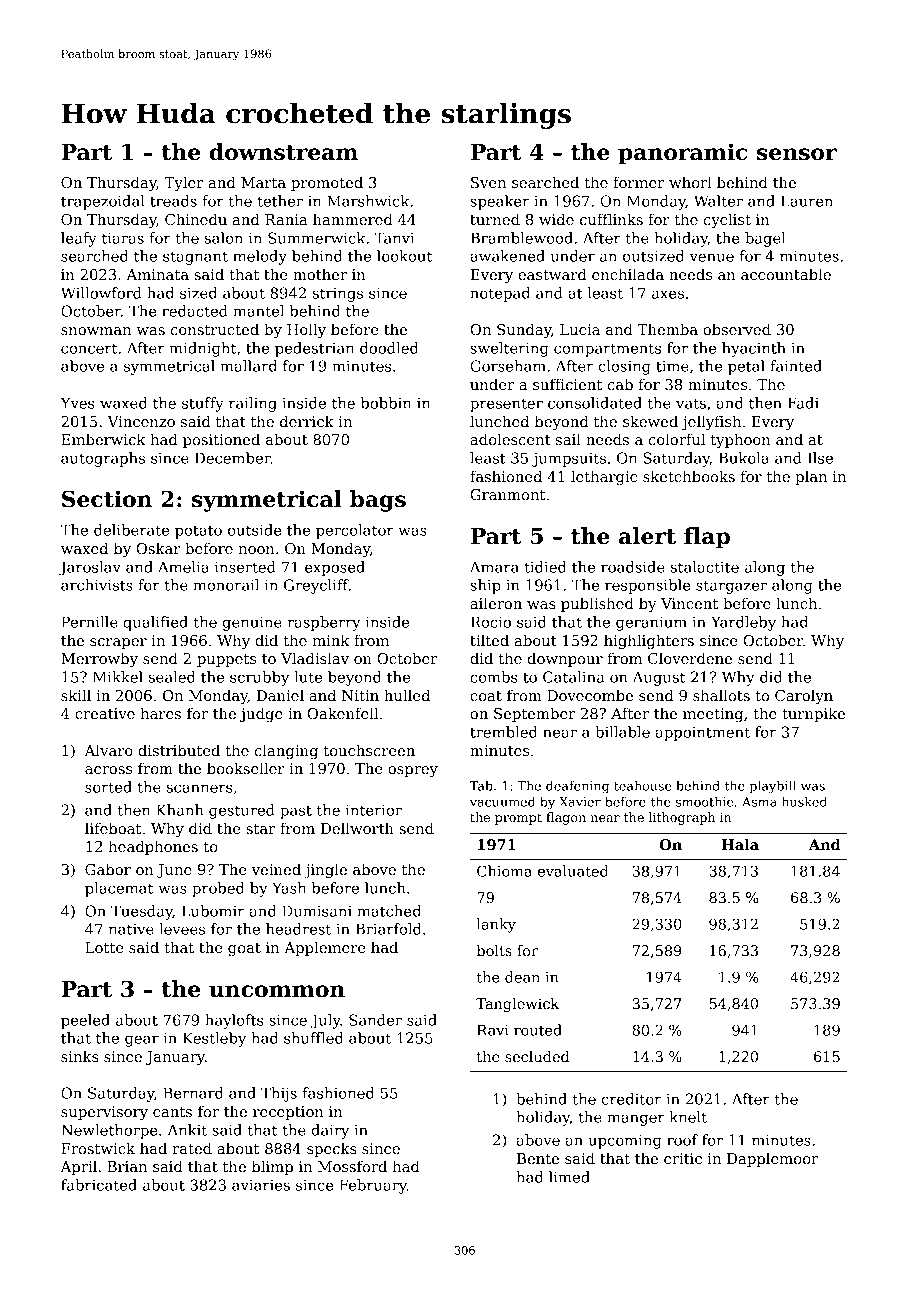 This page has height=1316, width=908. I want to click on matched, so click(389, 911).
